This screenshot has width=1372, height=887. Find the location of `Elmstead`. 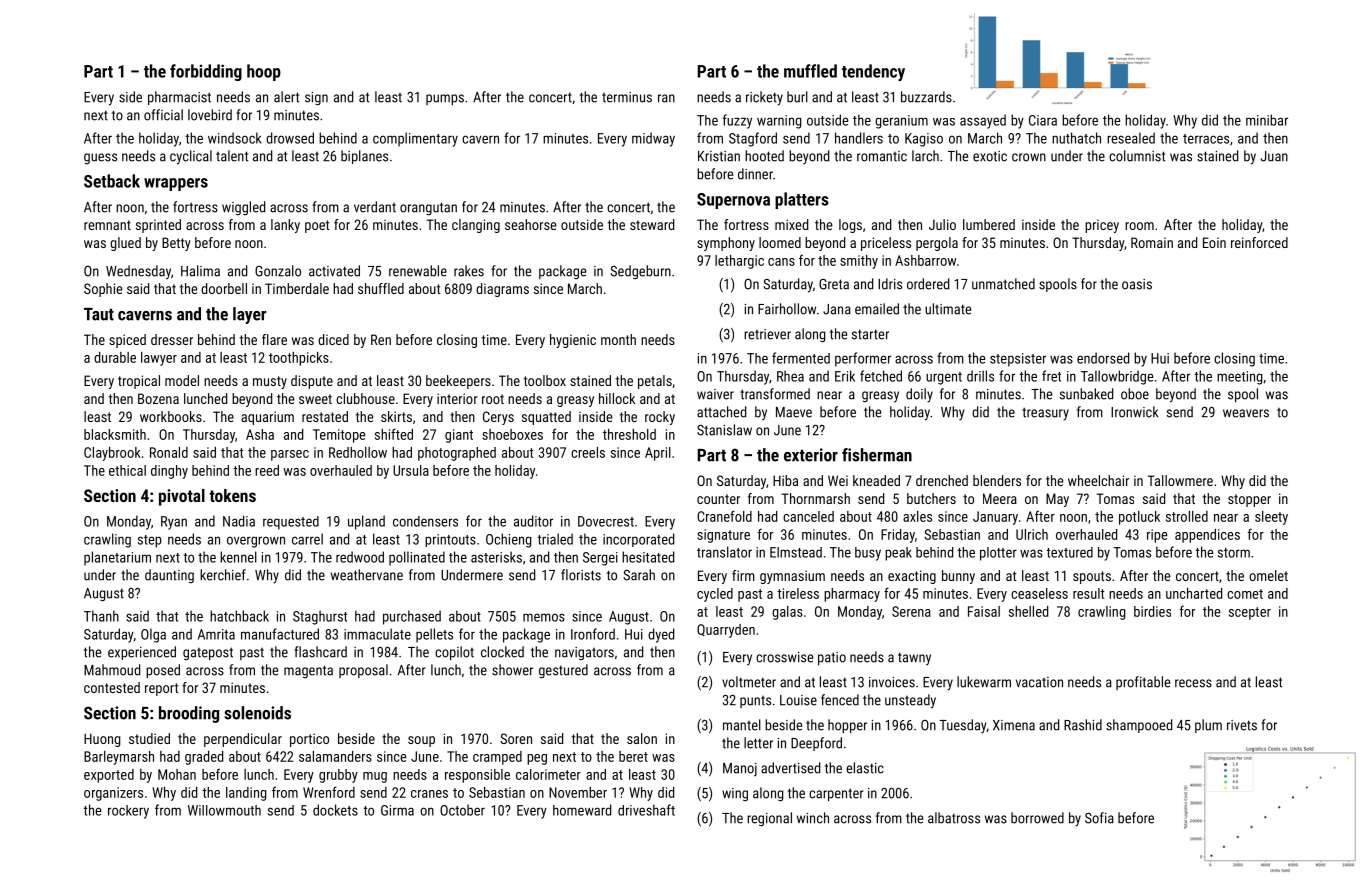

Elmstead is located at coordinates (796, 552).
